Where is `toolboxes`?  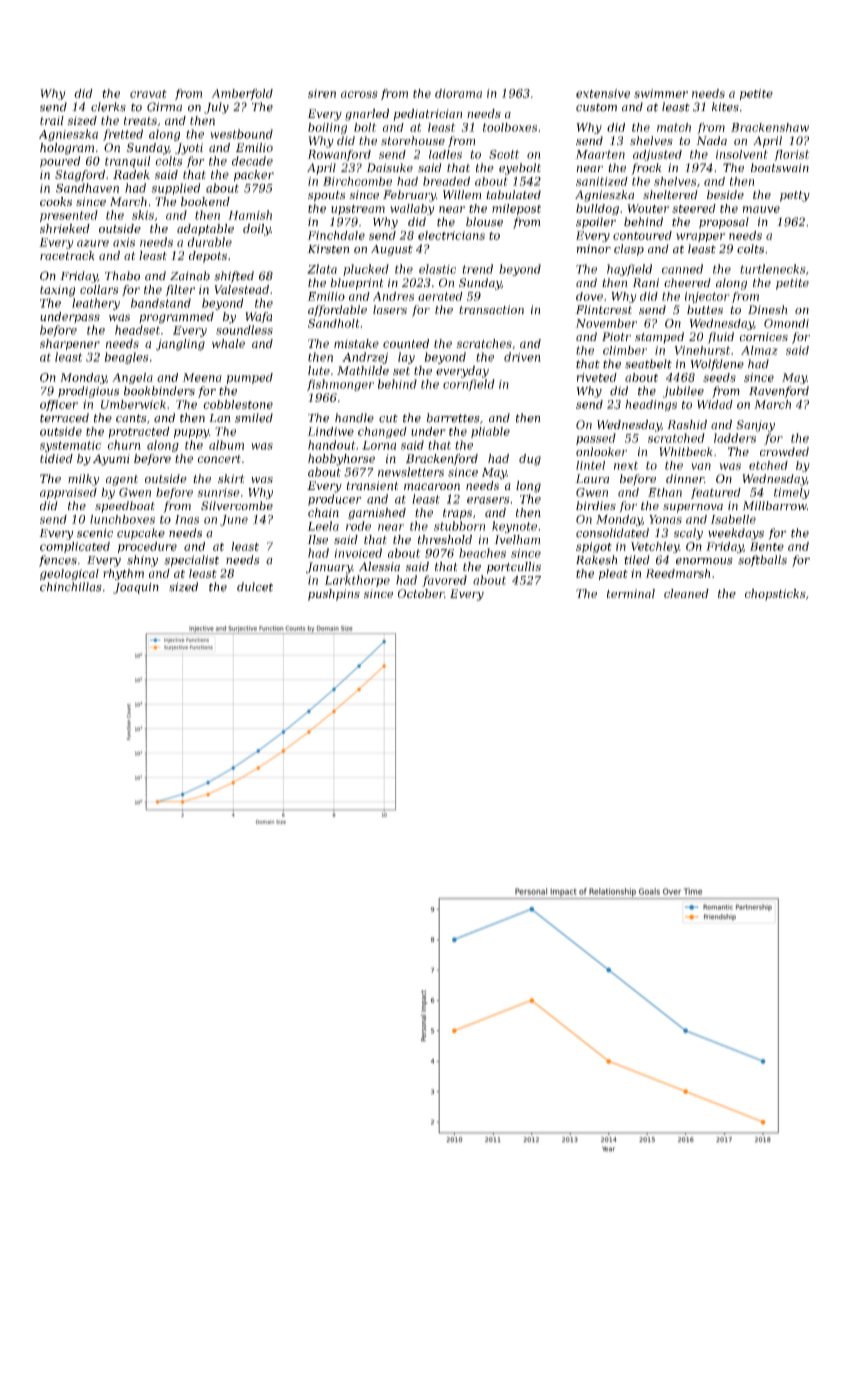 toolboxes is located at coordinates (510, 127).
